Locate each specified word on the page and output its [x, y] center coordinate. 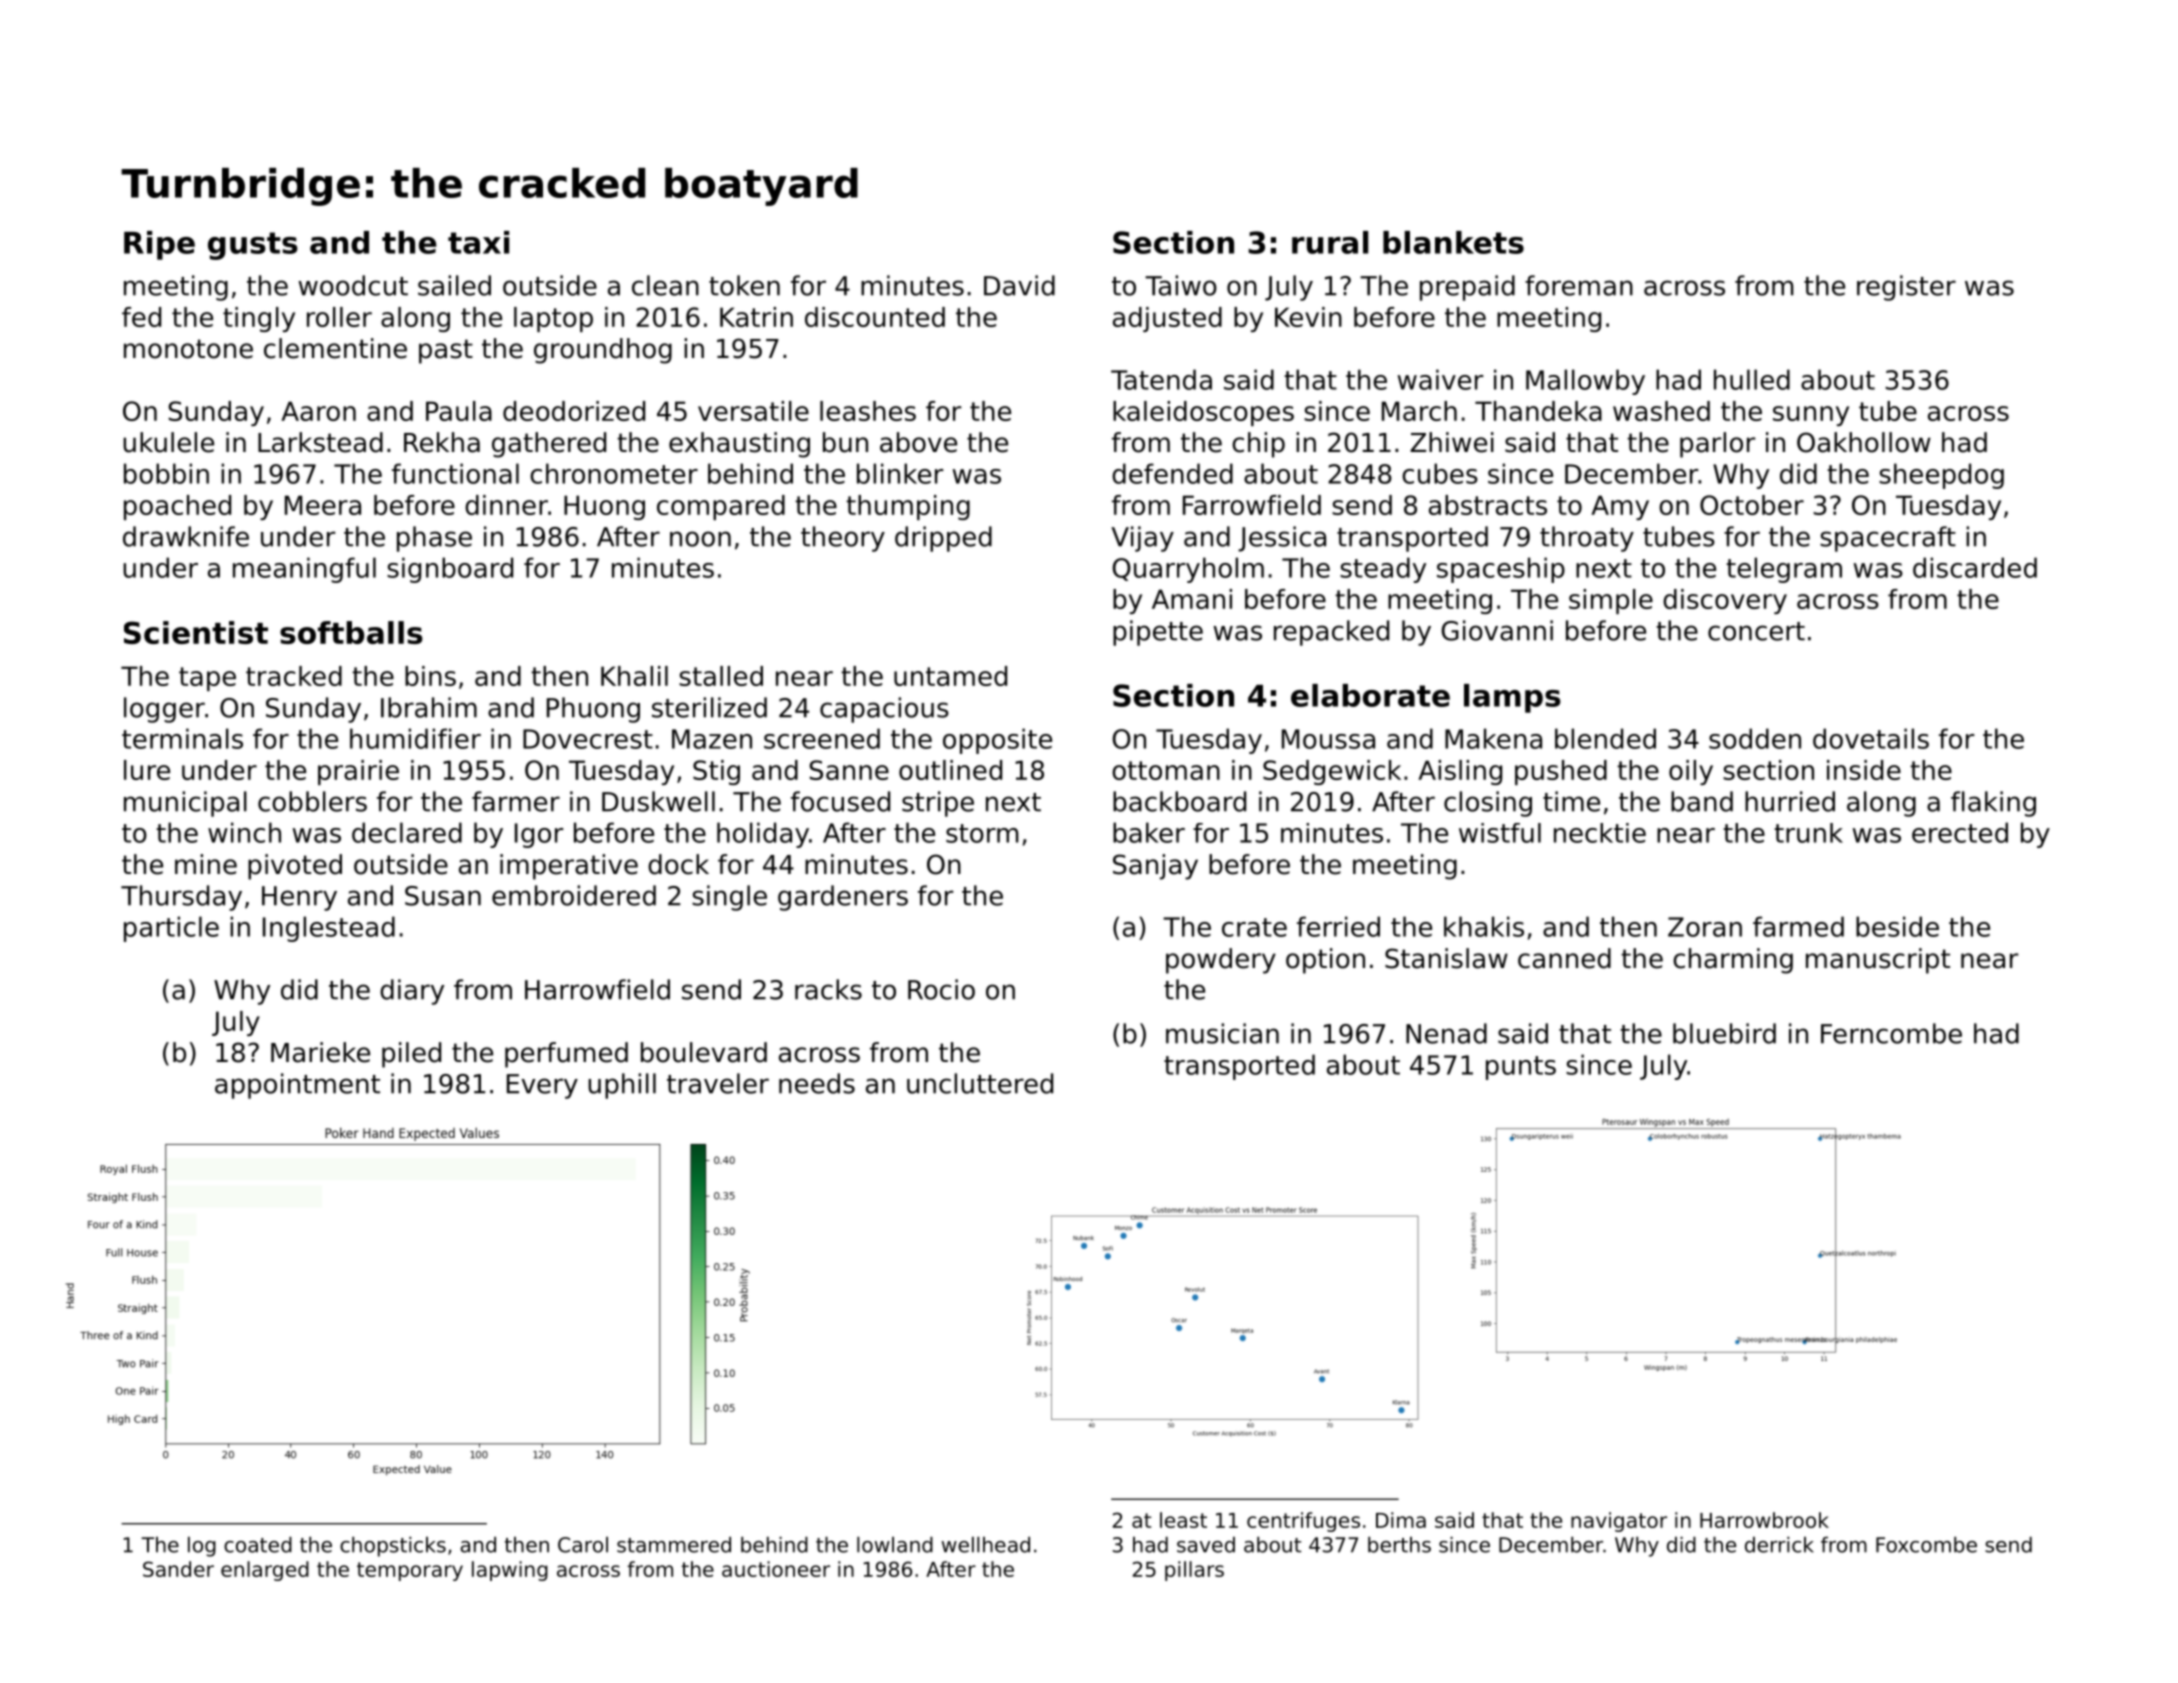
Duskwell [658, 801]
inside [1864, 770]
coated [258, 1545]
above [918, 442]
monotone [188, 349]
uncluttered [980, 1083]
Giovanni [1497, 630]
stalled [721, 676]
